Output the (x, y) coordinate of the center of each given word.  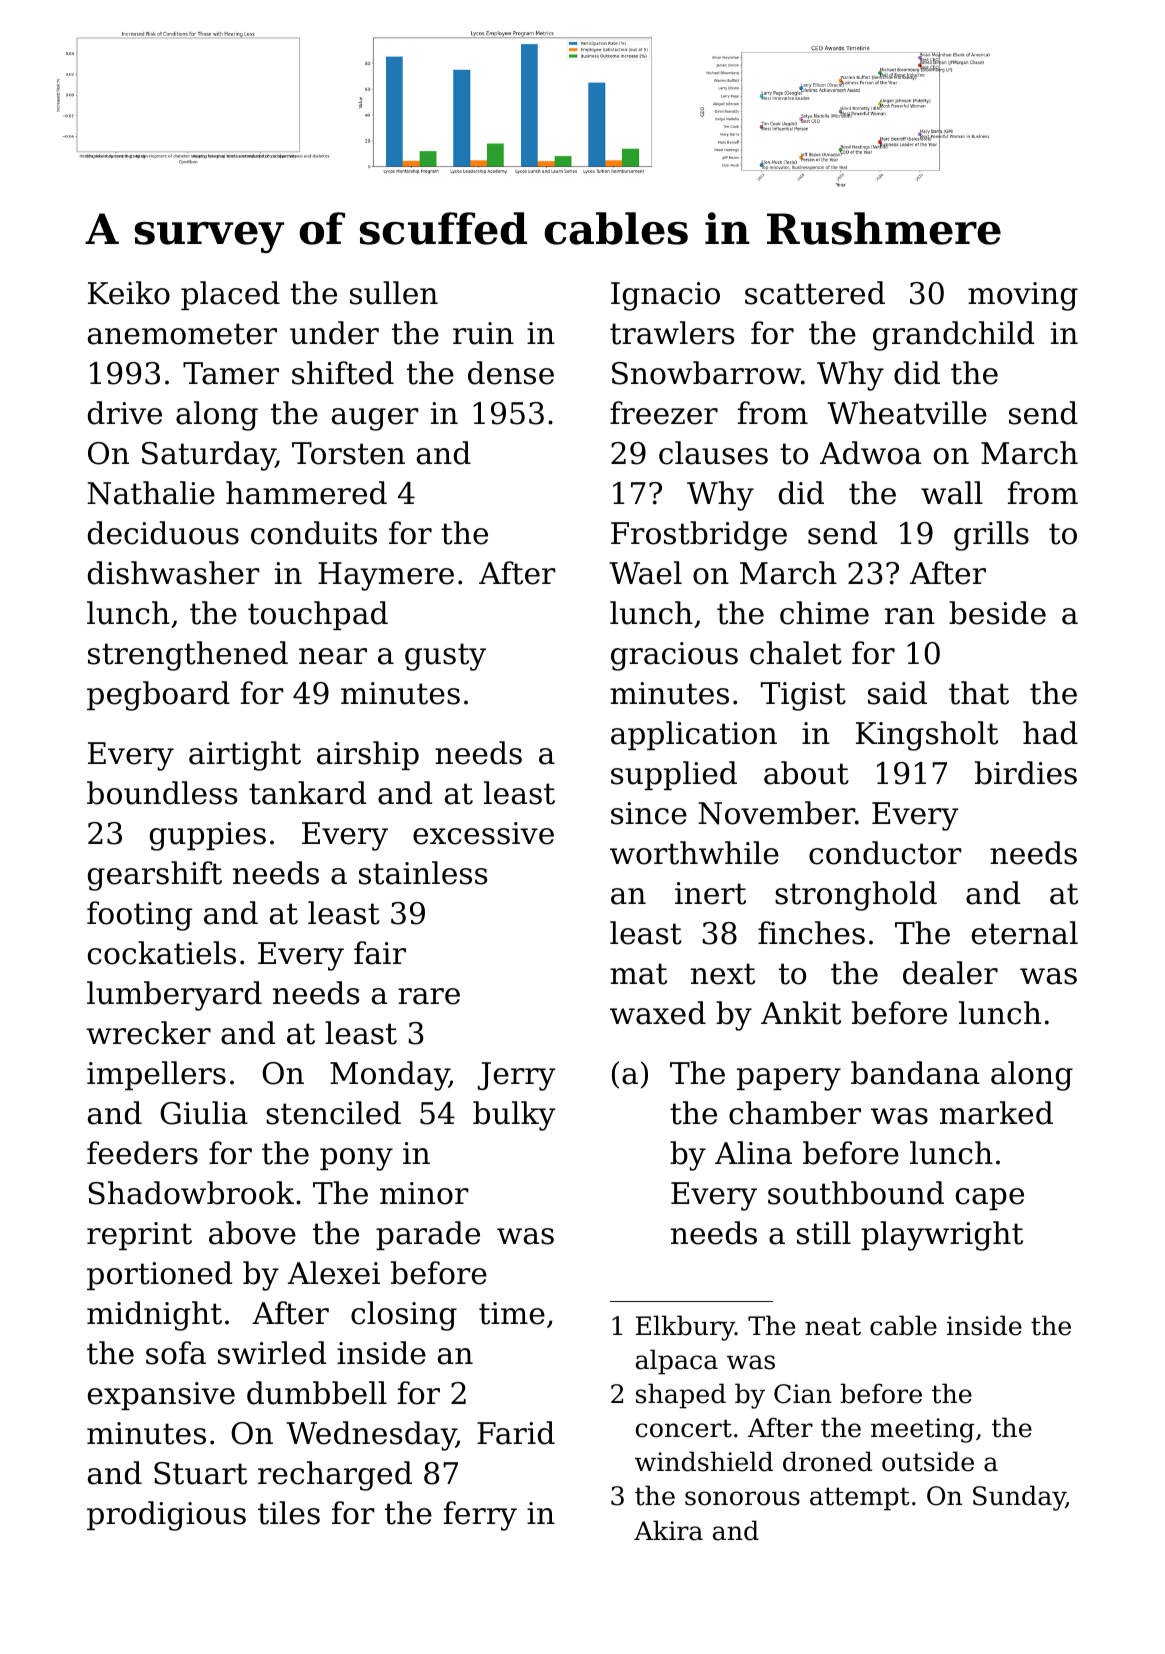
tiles (289, 1513)
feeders (142, 1153)
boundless (162, 793)
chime (824, 613)
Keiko (129, 293)
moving (1023, 296)
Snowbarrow (706, 373)
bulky (514, 1116)
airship (368, 755)
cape (990, 1199)
